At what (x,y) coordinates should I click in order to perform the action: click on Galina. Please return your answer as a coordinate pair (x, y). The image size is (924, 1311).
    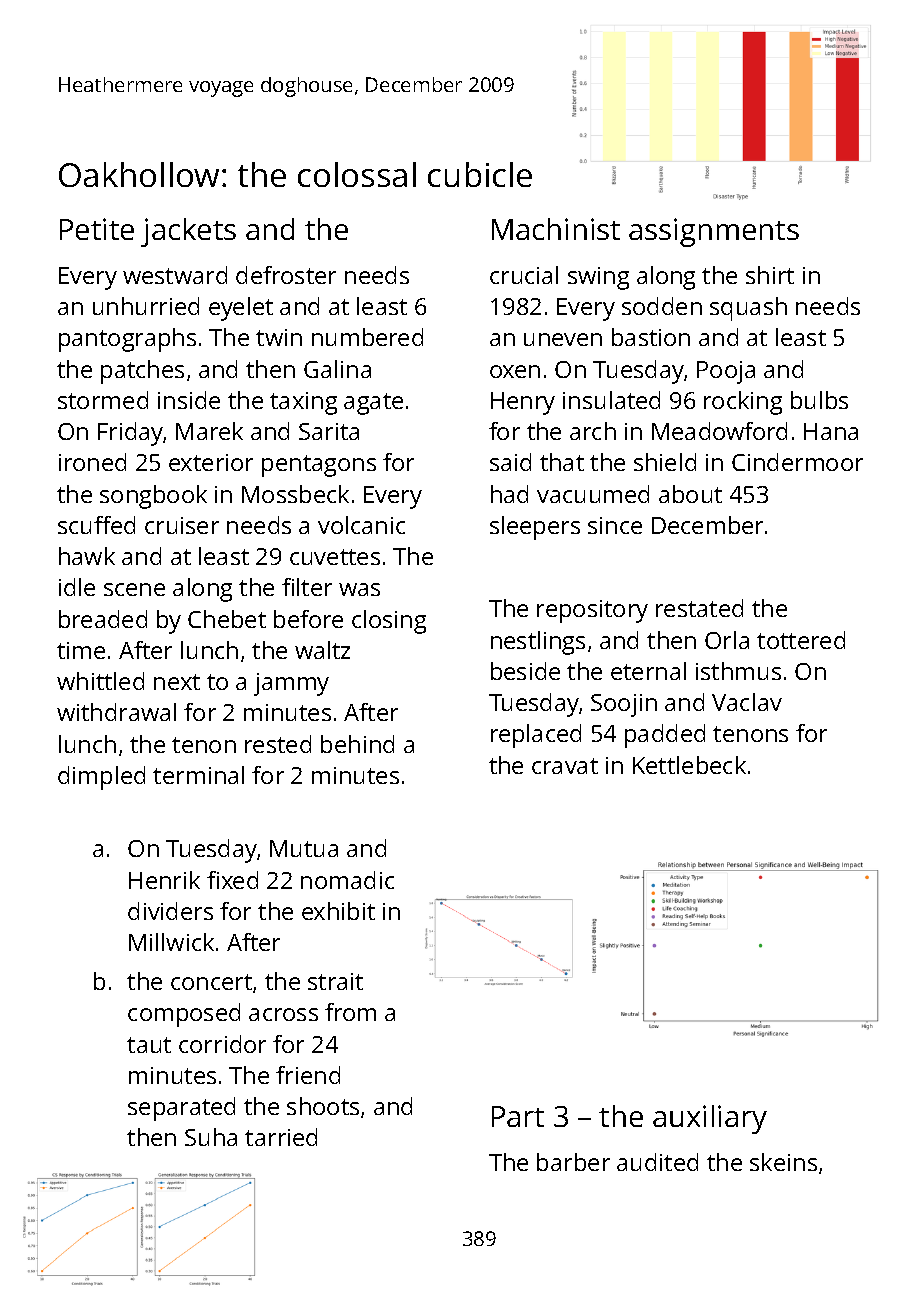
    Looking at the image, I should click on (337, 369).
